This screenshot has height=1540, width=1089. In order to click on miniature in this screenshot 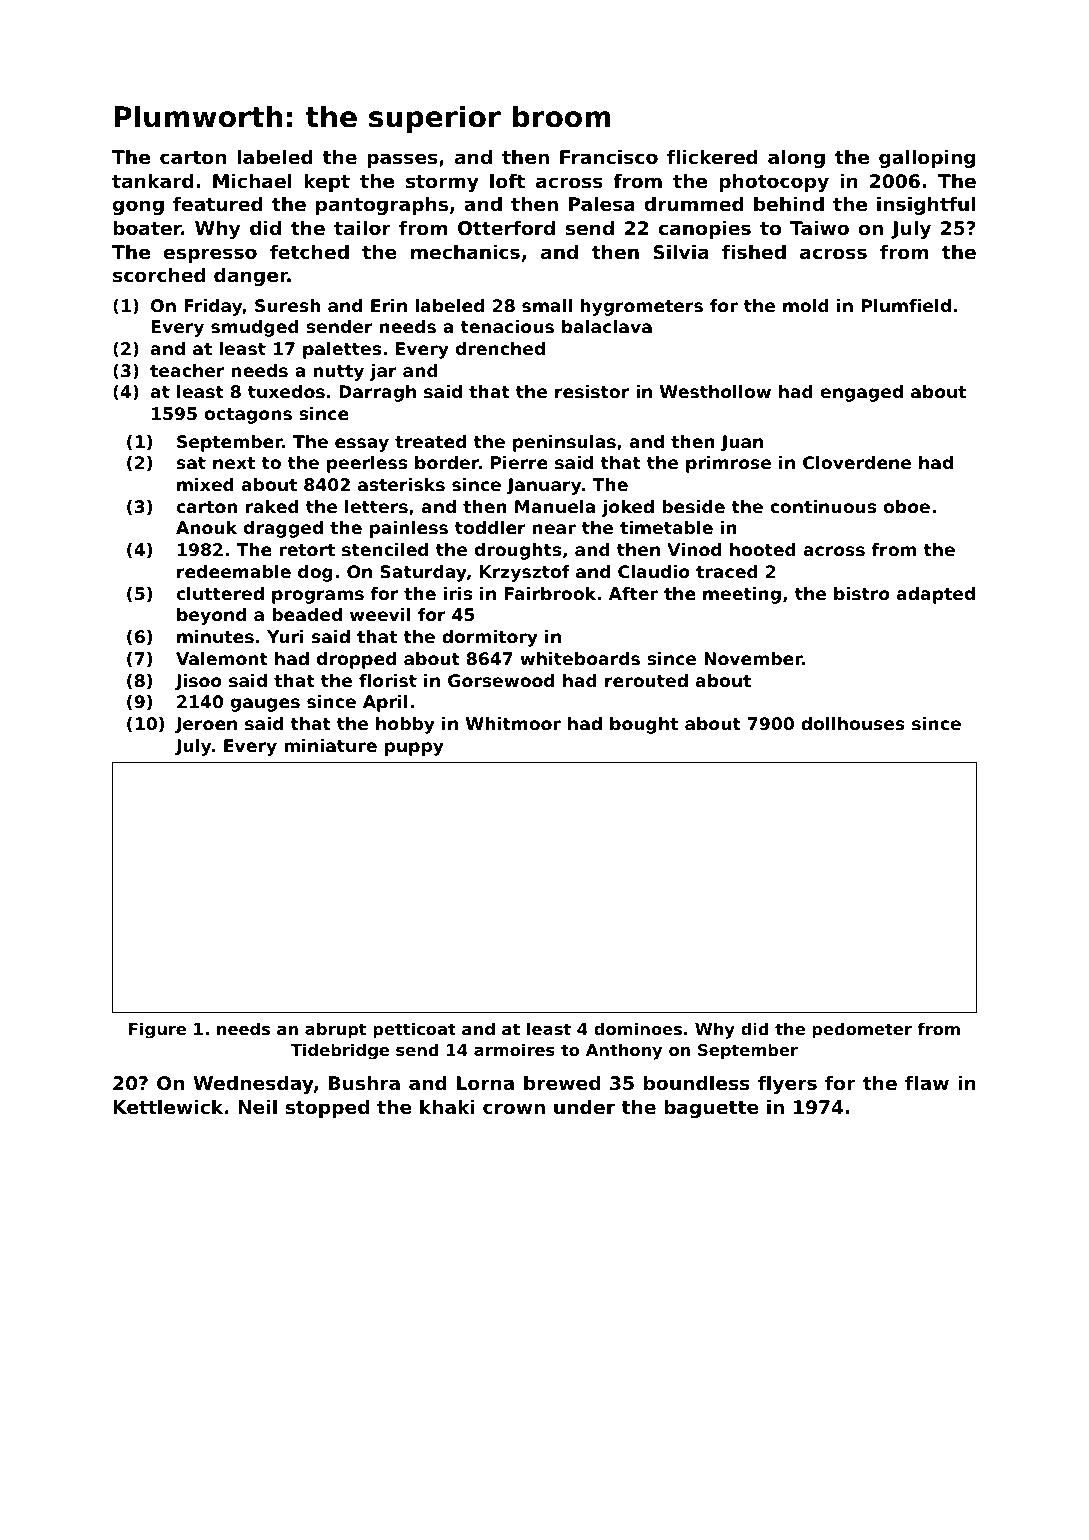, I will do `click(330, 745)`.
